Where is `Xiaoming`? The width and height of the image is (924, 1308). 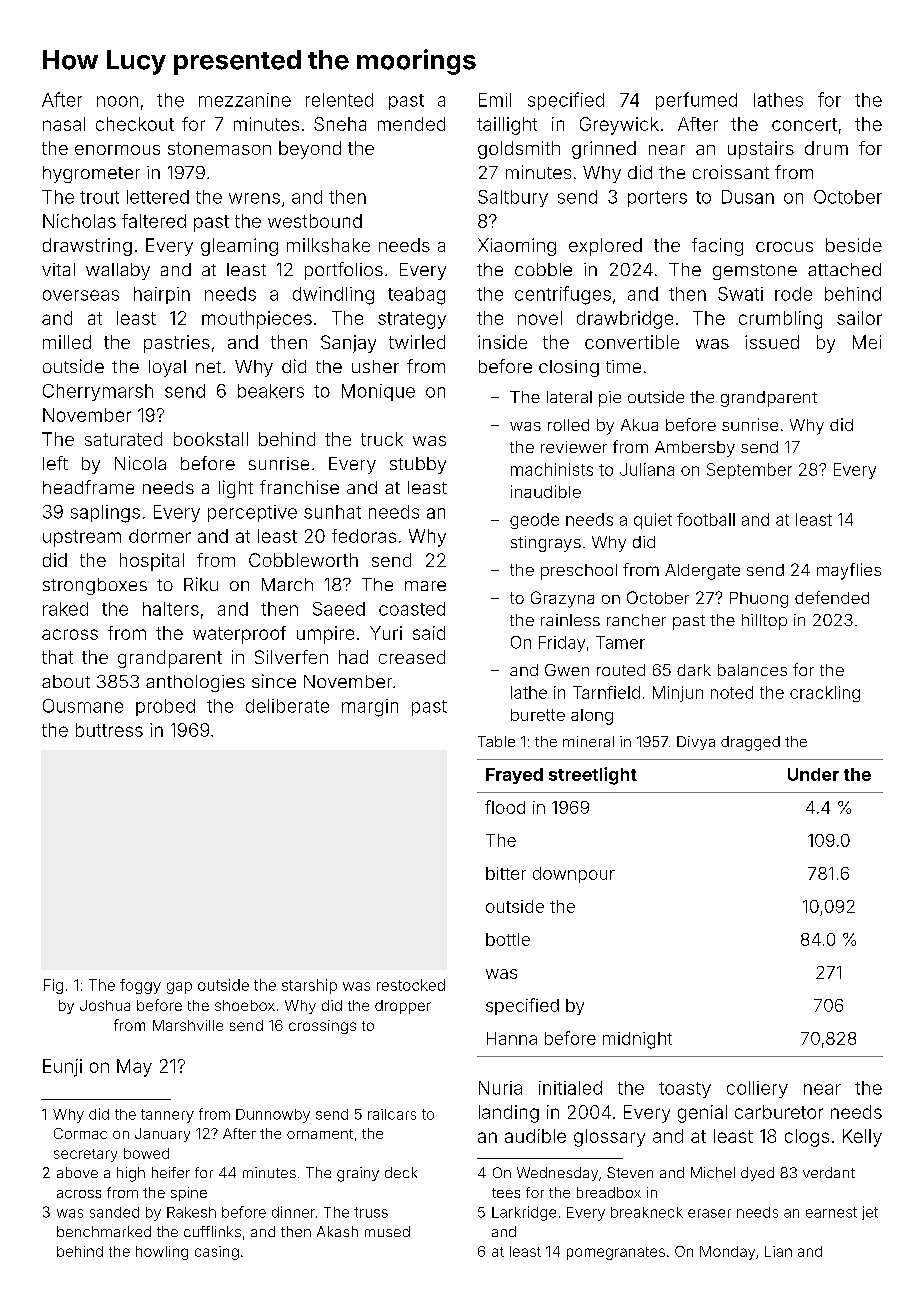 Xiaoming is located at coordinates (517, 247).
